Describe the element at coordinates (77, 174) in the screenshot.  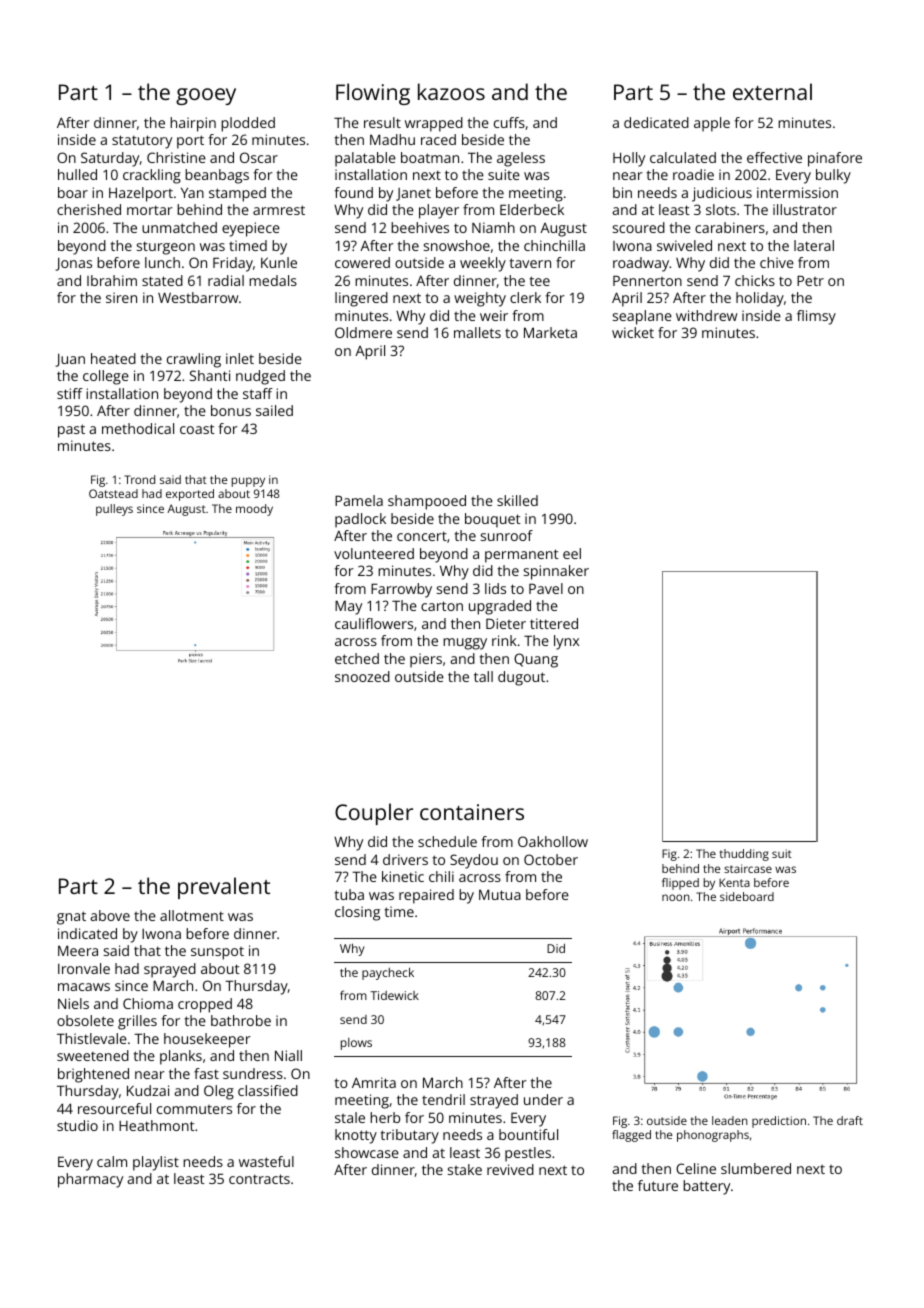
I see `hulled` at that location.
